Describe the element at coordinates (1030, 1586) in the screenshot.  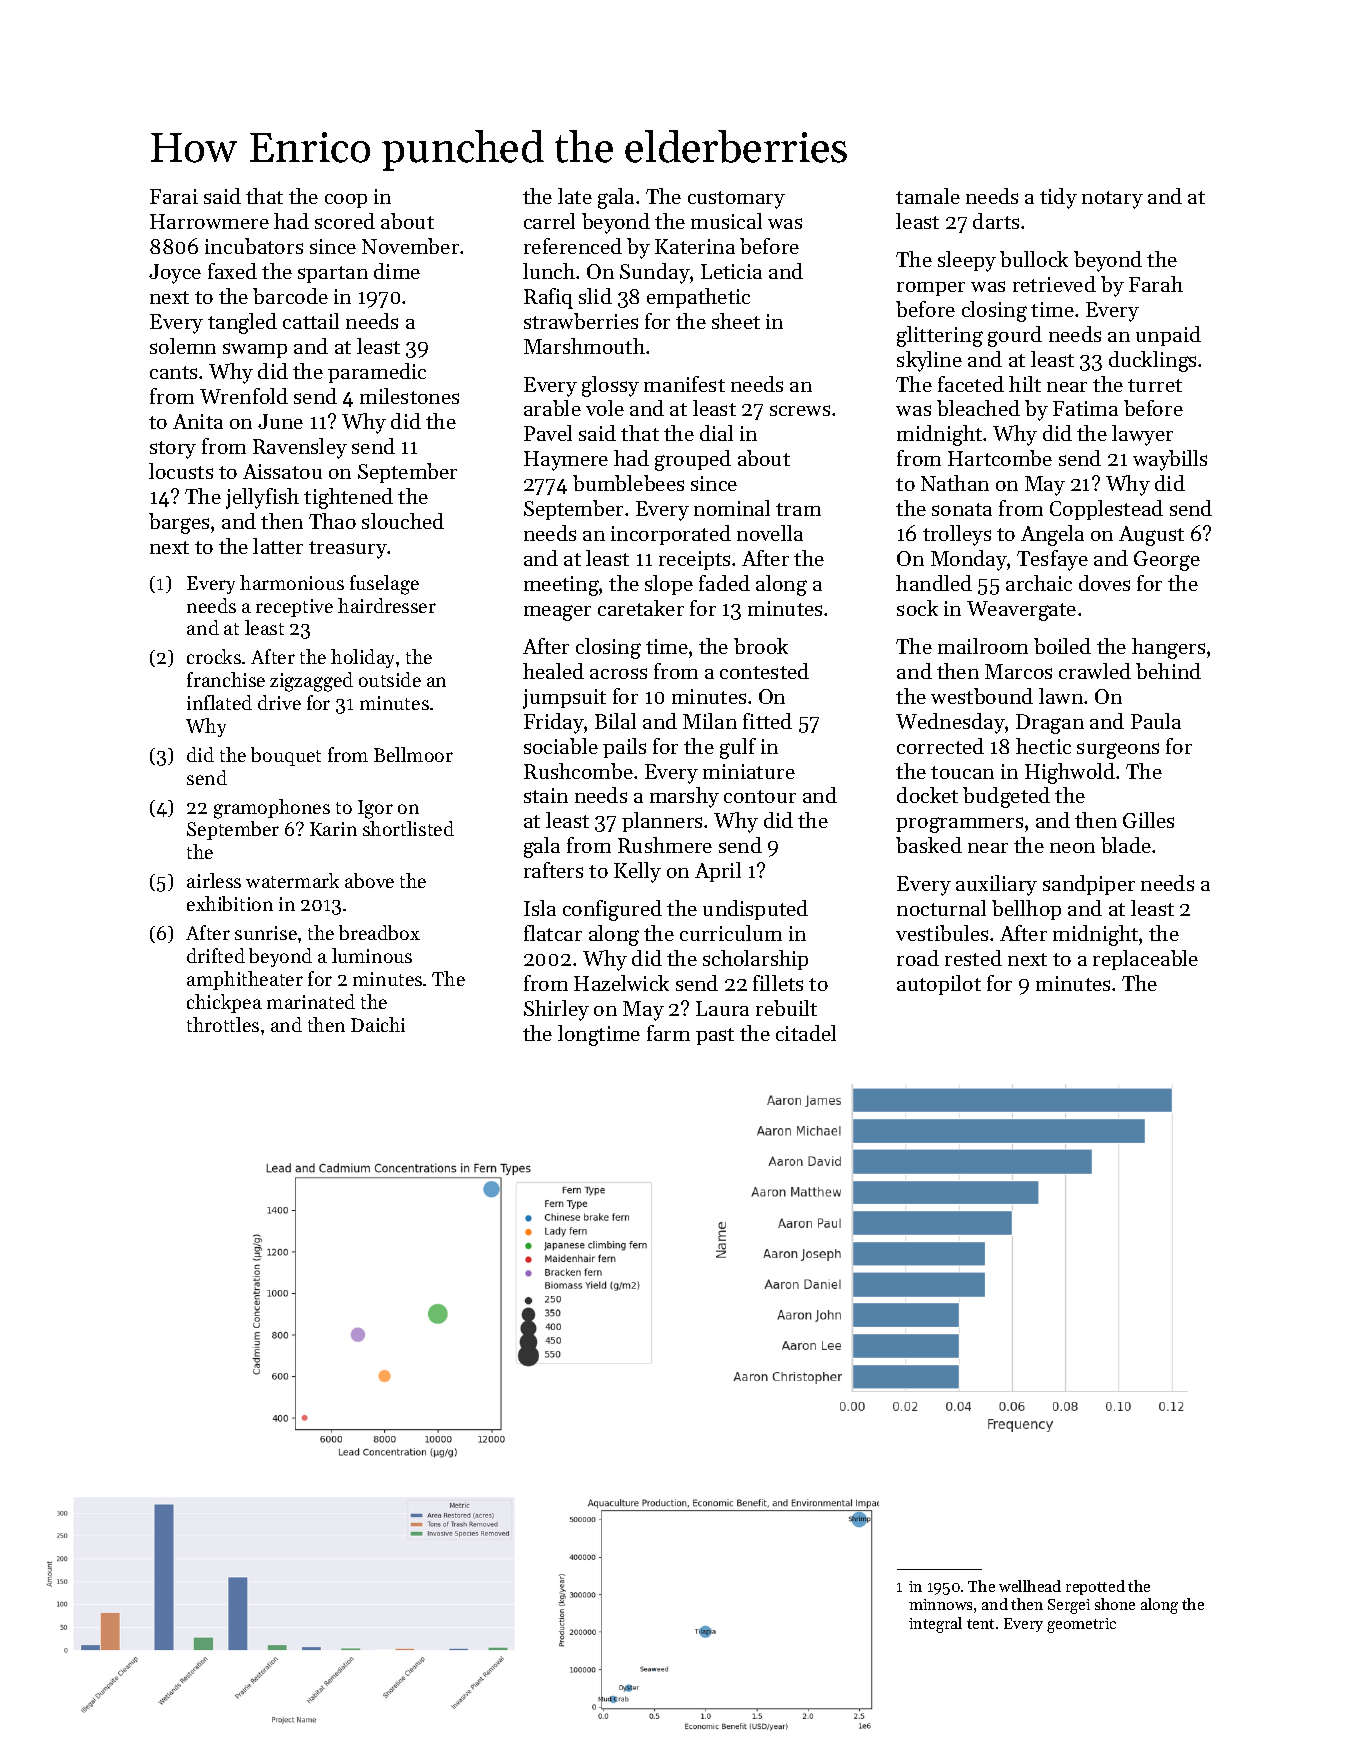
I see `wellhead` at that location.
